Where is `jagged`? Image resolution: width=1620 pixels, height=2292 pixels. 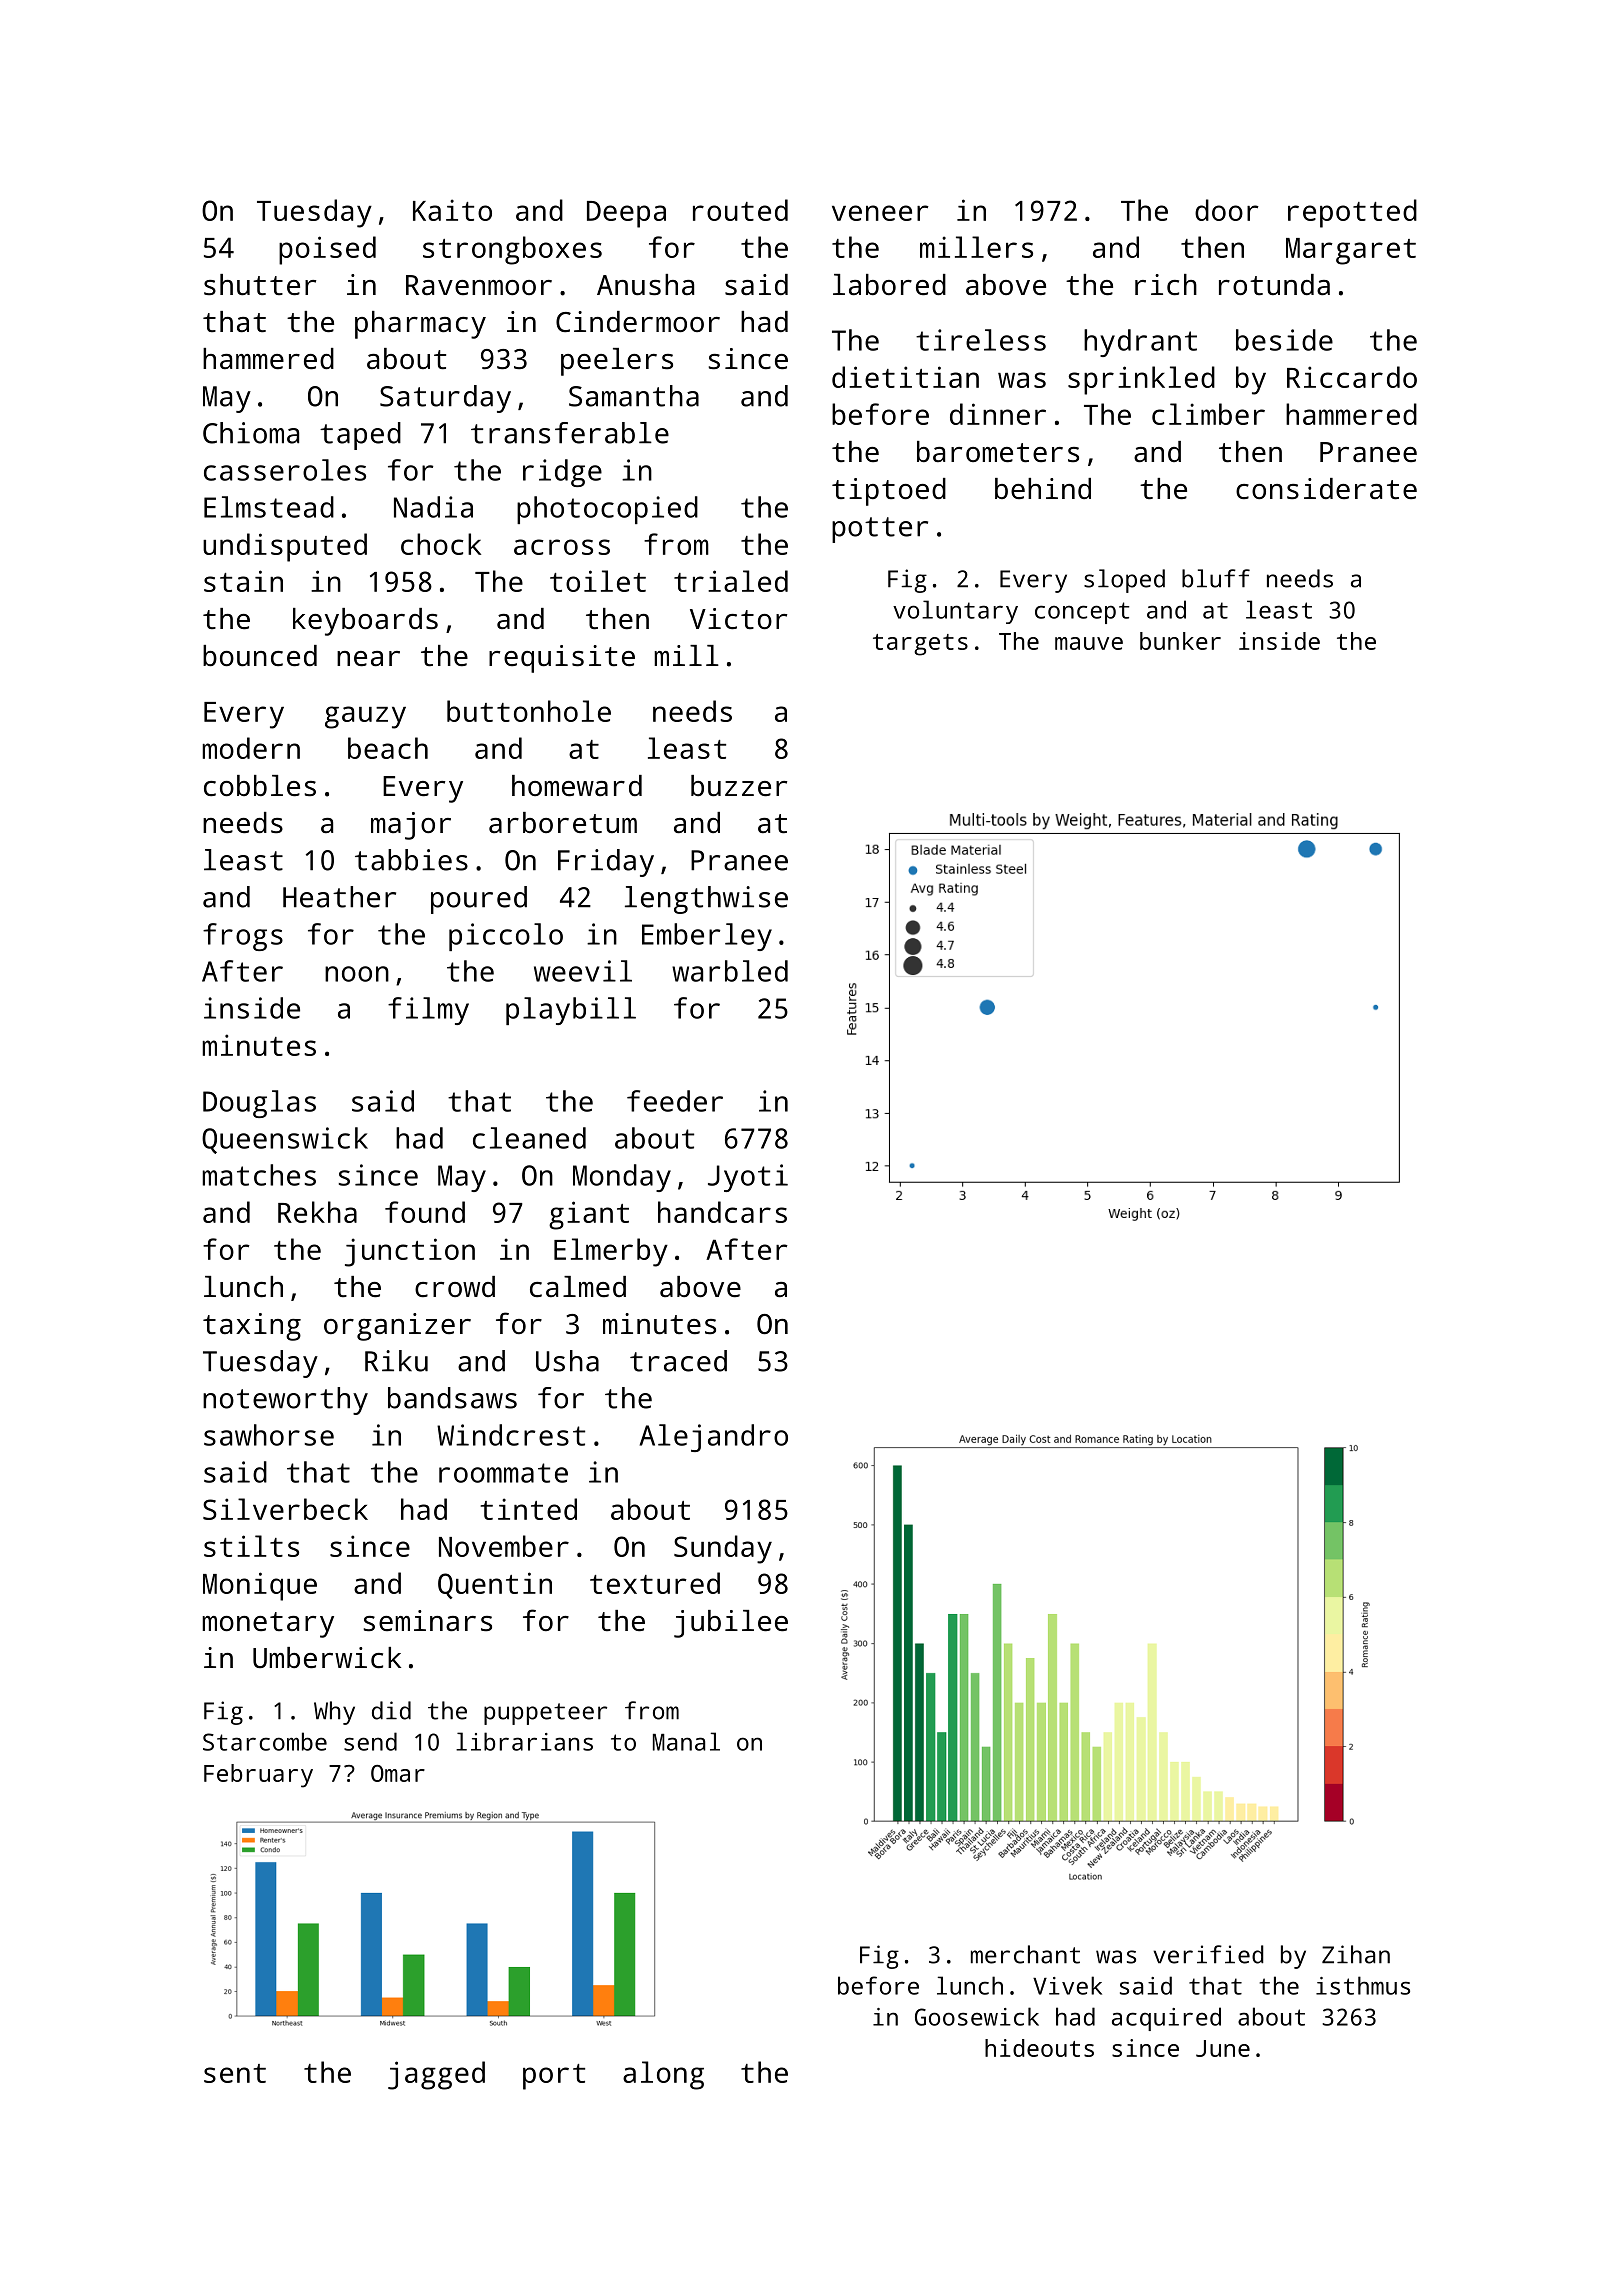 jagged is located at coordinates (436, 2075).
